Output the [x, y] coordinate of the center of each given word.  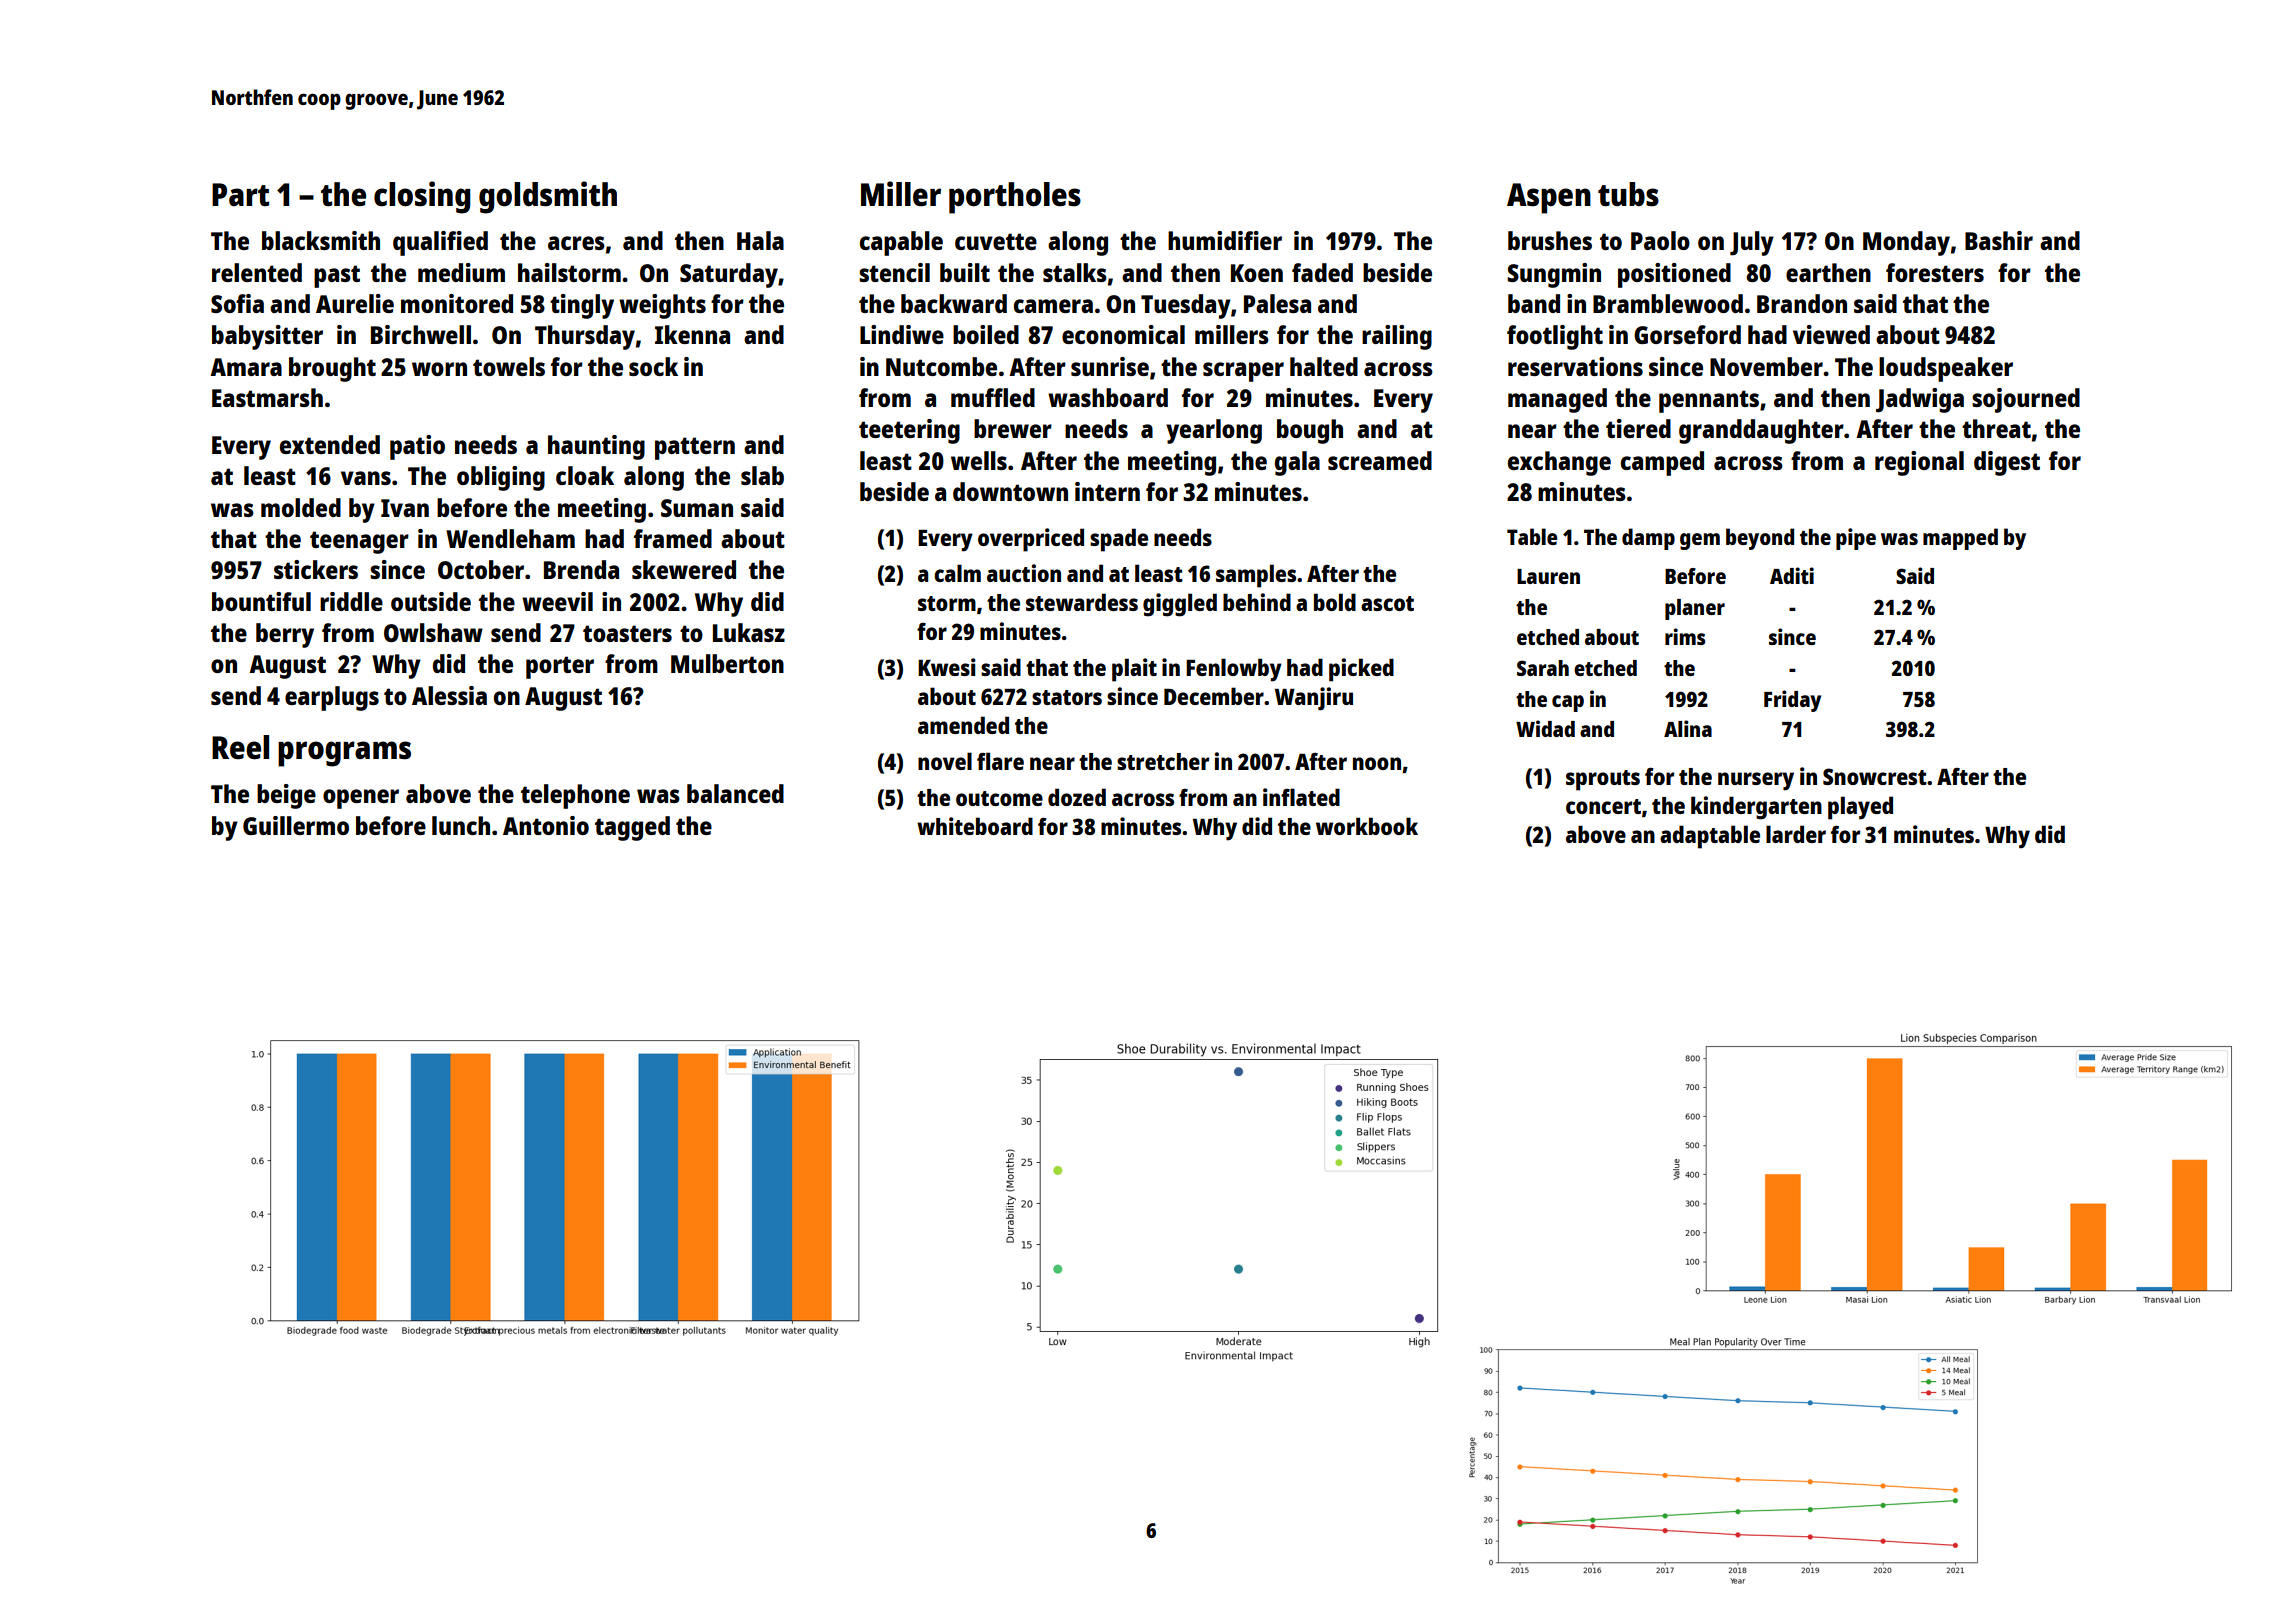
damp [1648, 539]
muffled [993, 397]
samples [1256, 576]
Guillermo [296, 825]
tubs [1628, 194]
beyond [1760, 539]
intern [1107, 491]
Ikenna [692, 334]
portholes [1015, 198]
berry [285, 635]
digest [2007, 463]
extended [330, 444]
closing [422, 197]
